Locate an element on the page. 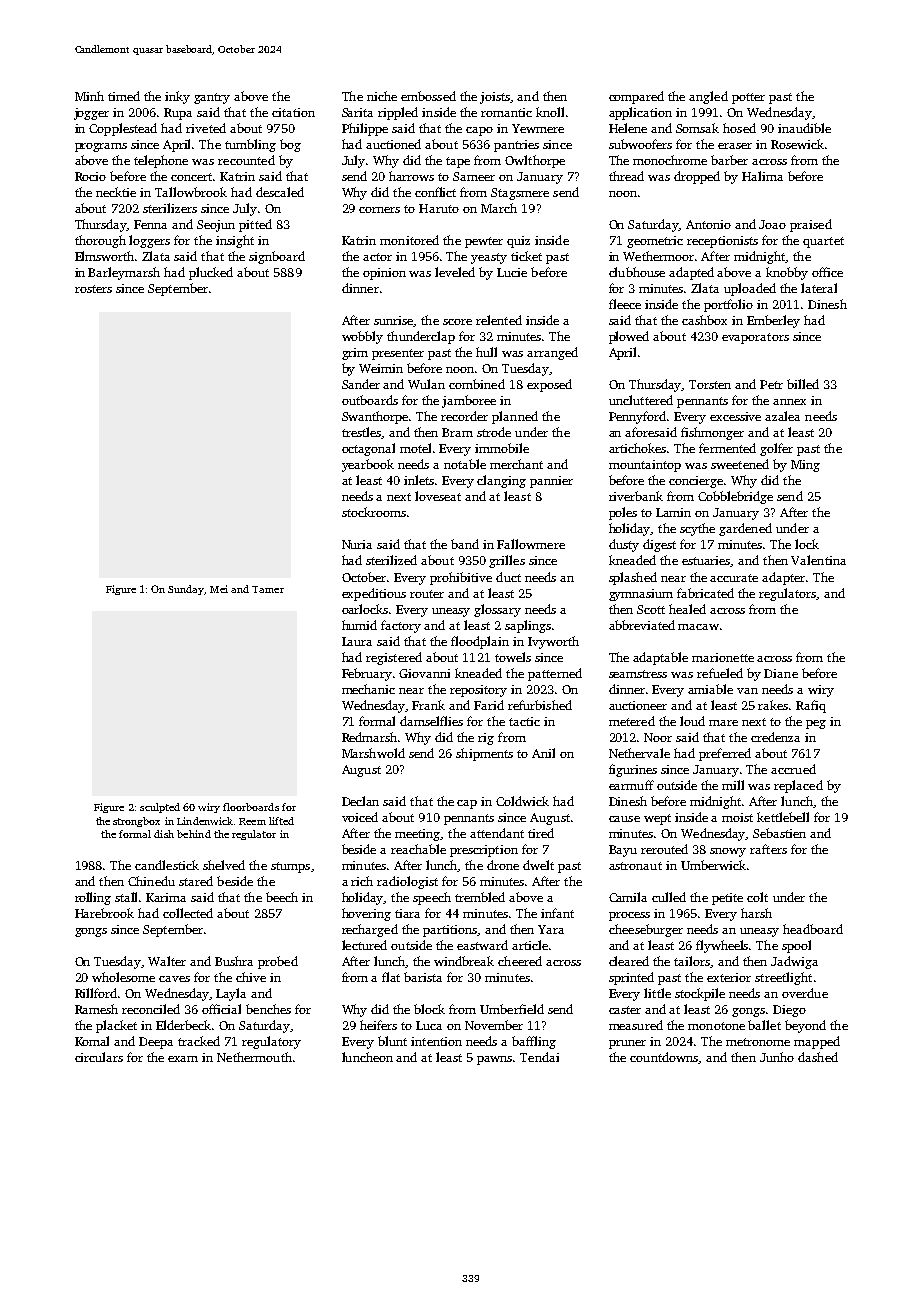 The image size is (924, 1308). Sunday is located at coordinates (186, 590).
